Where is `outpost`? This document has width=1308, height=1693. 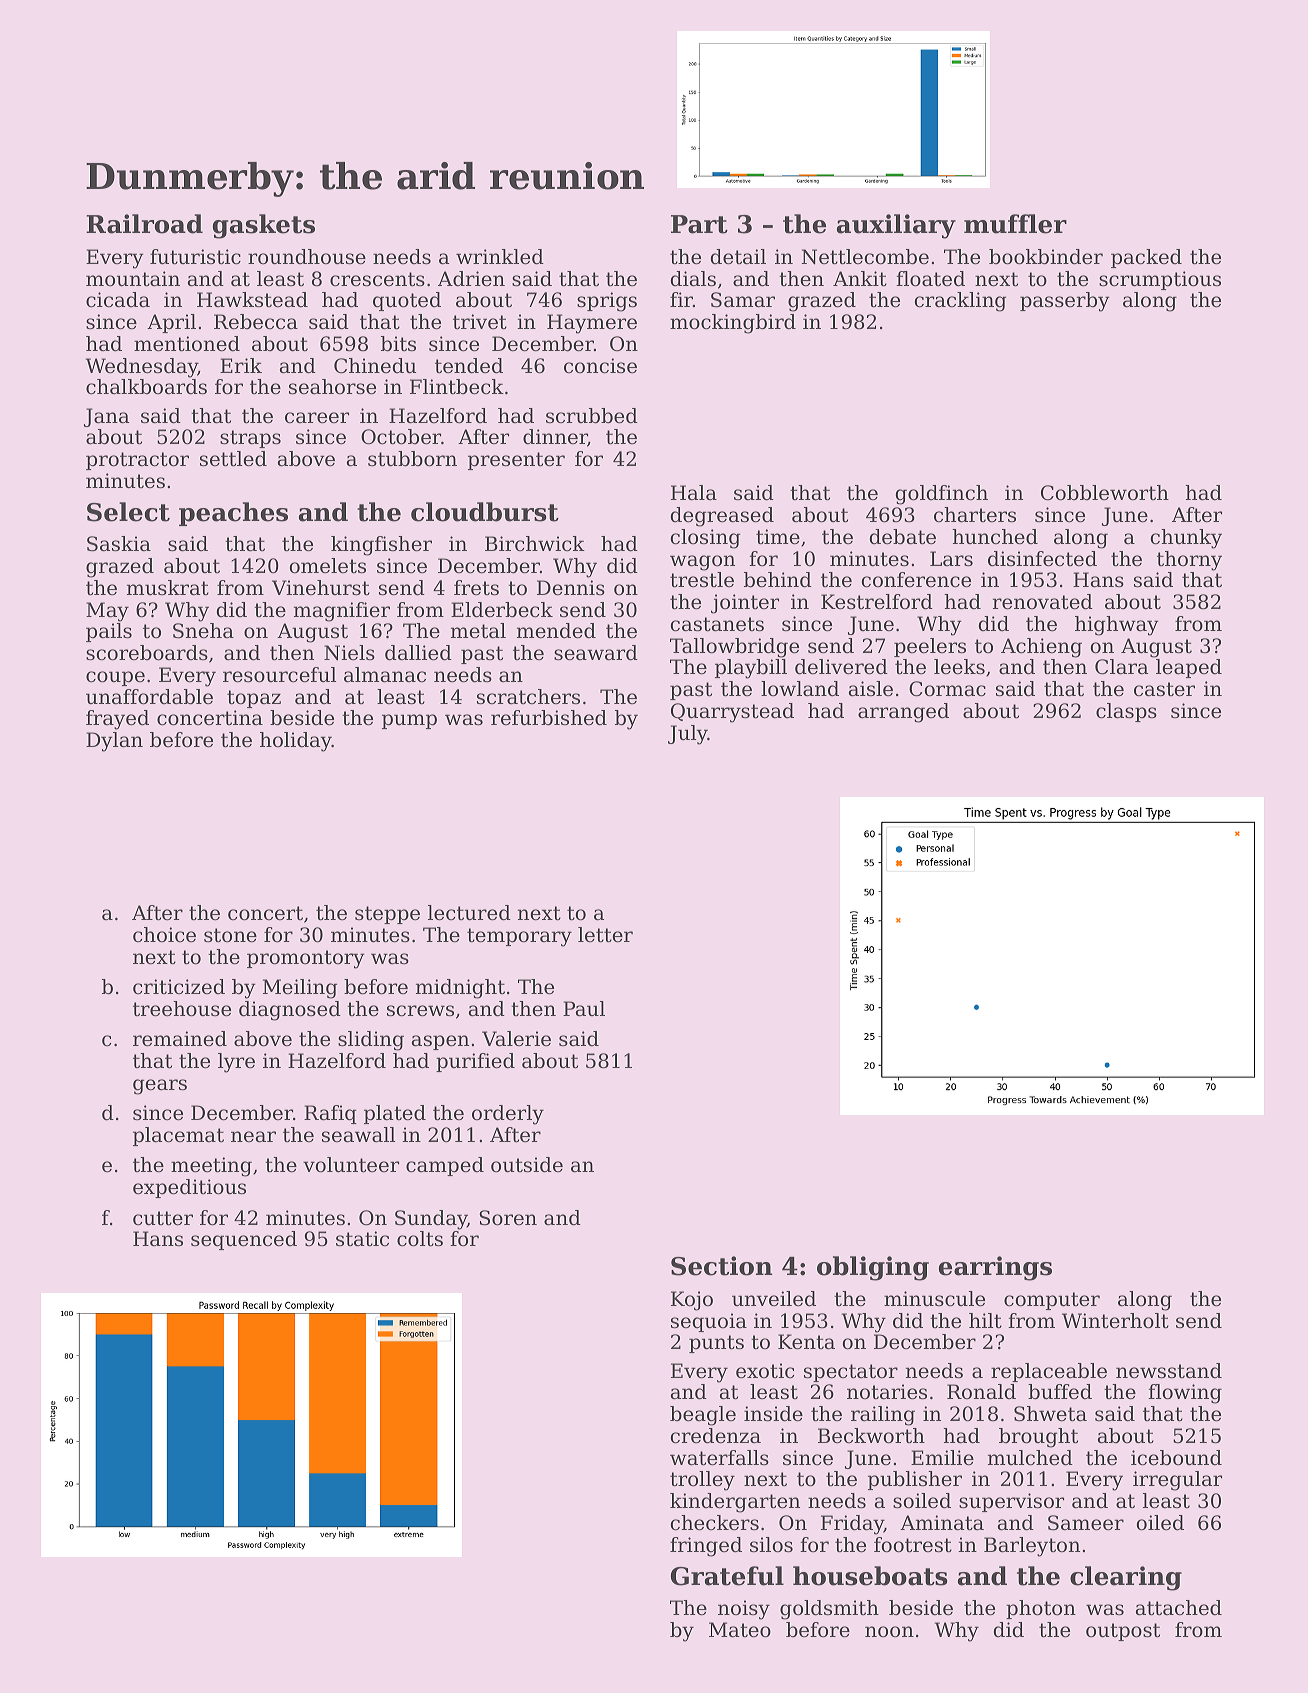
outpost is located at coordinates (1123, 1632).
